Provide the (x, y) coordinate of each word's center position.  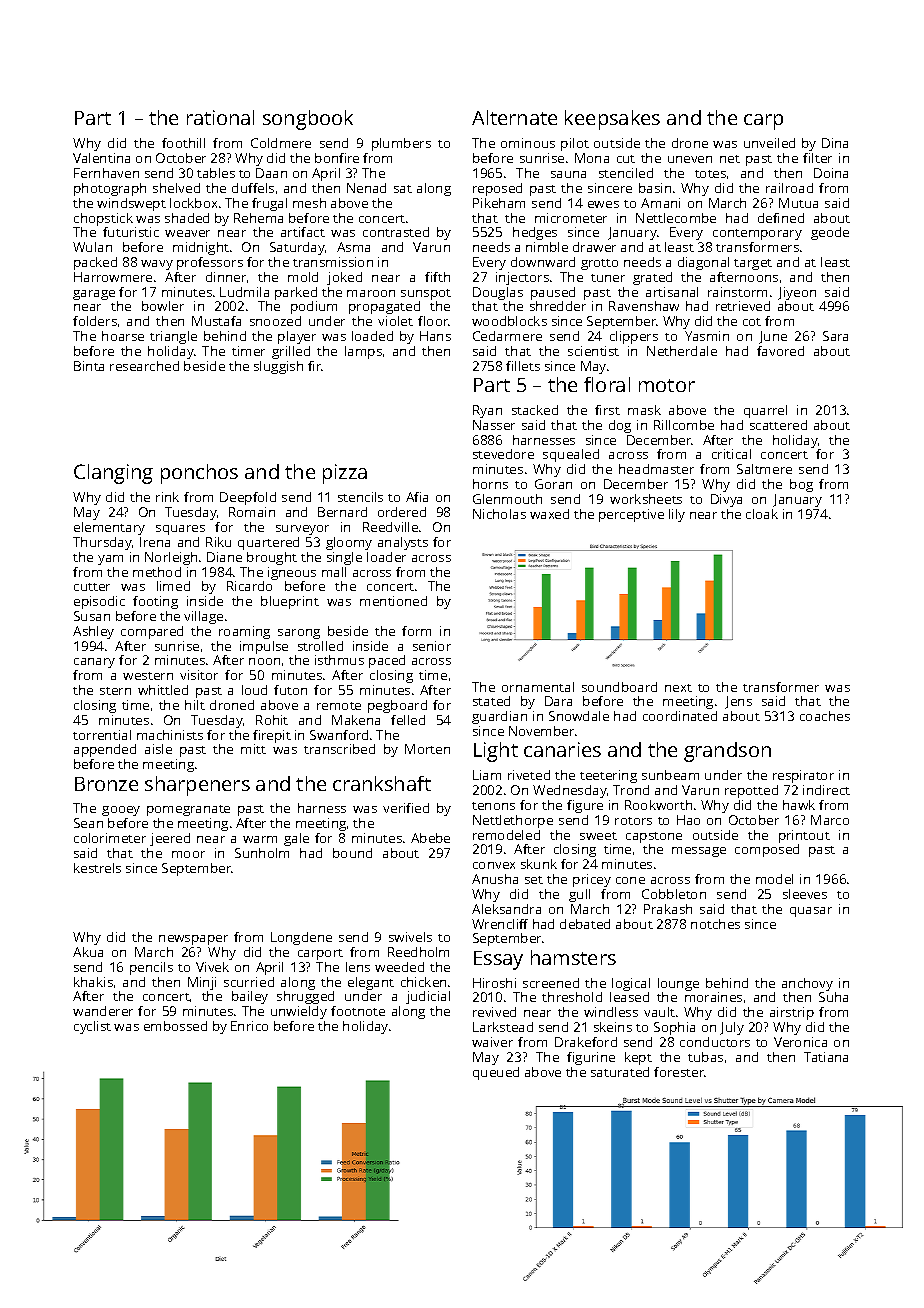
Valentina (101, 158)
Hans (435, 336)
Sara (835, 336)
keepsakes (612, 120)
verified (406, 808)
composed (767, 850)
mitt (253, 749)
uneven (690, 159)
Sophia (674, 1028)
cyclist (92, 1027)
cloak (762, 514)
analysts (403, 543)
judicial (428, 997)
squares (180, 530)
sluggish (278, 367)
